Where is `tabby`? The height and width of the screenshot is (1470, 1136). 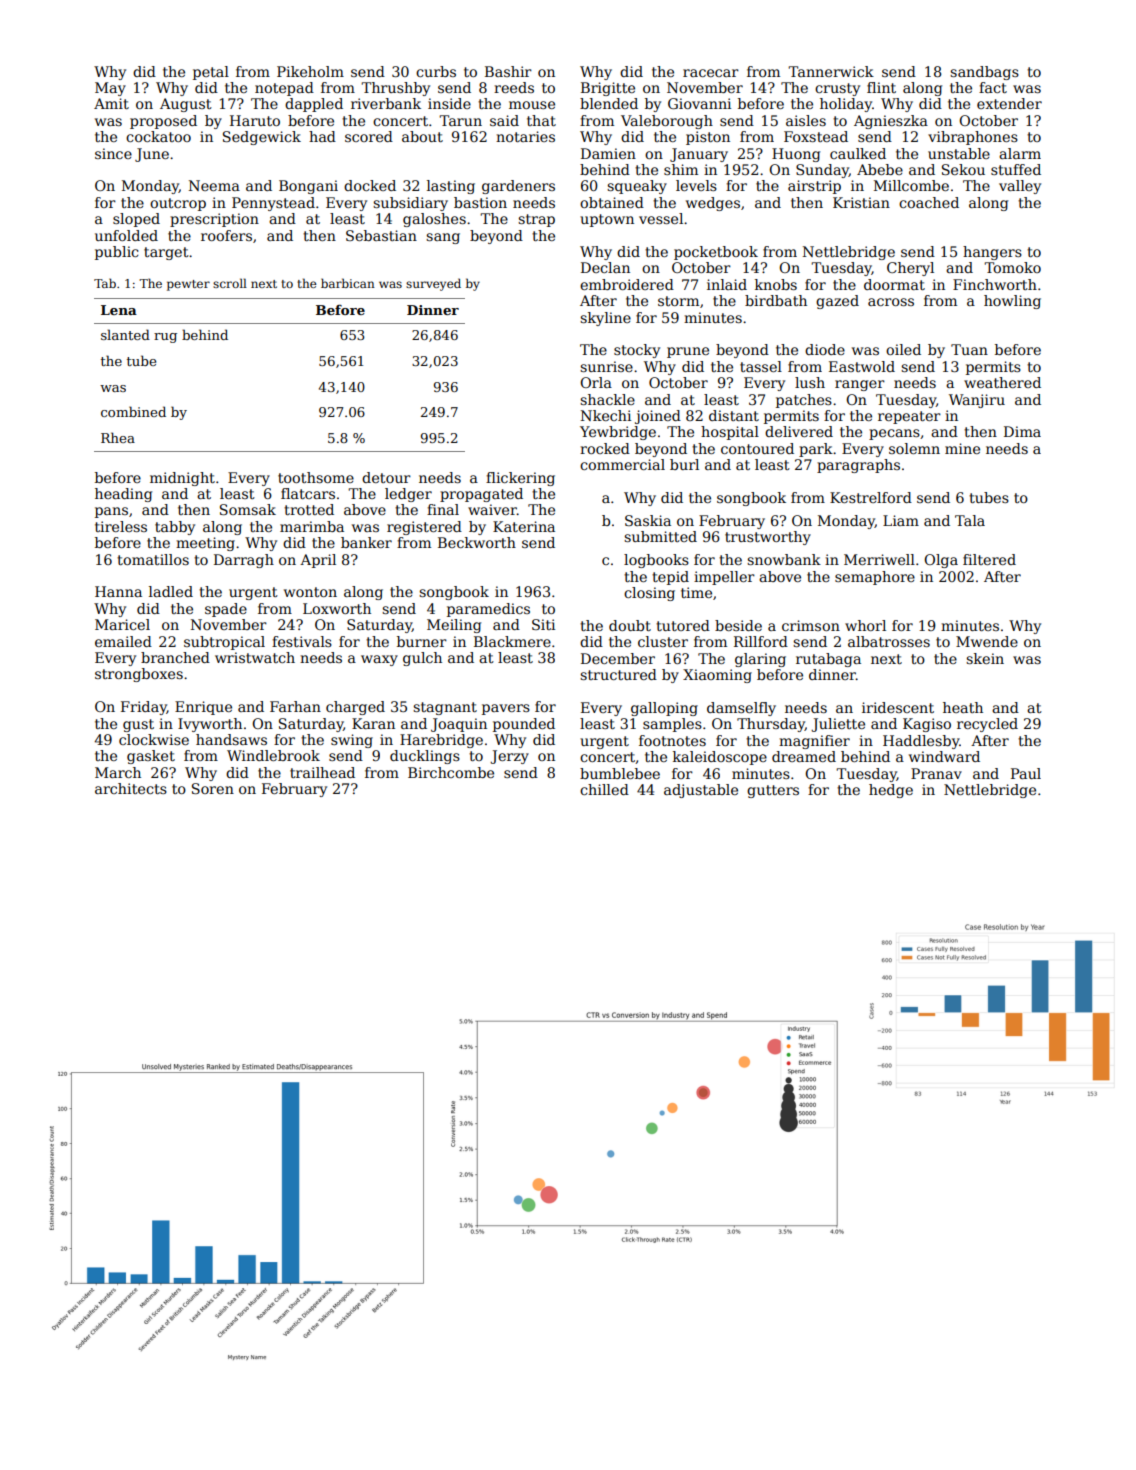 tabby is located at coordinates (175, 528).
